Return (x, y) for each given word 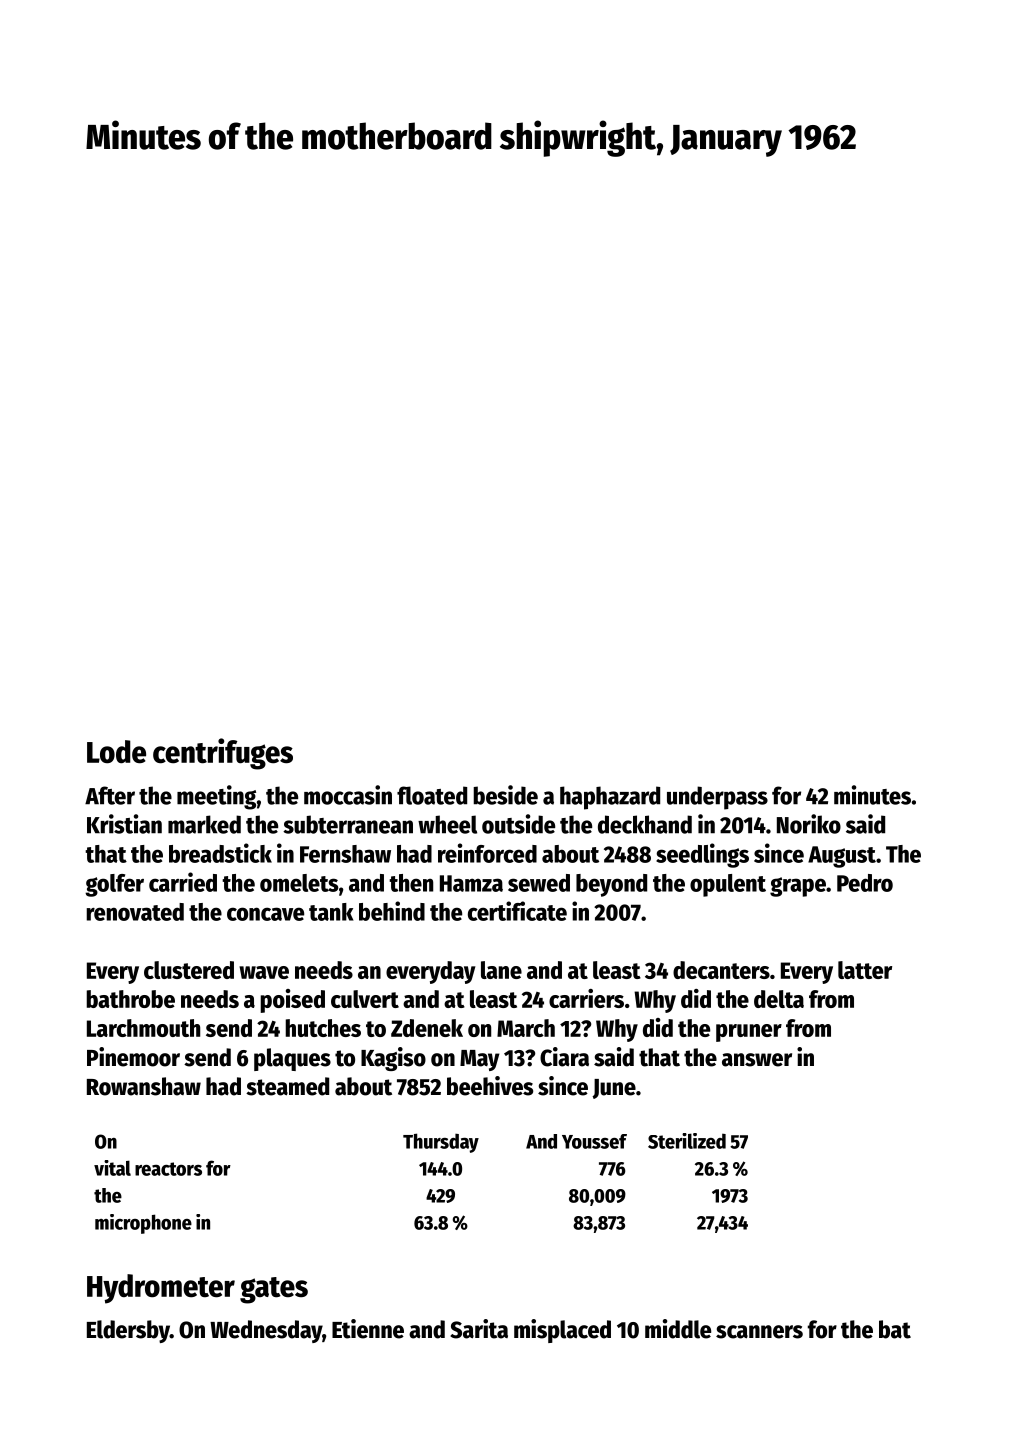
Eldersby (128, 1331)
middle (678, 1329)
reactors (168, 1169)
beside (505, 795)
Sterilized (687, 1141)
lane (501, 970)
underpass (717, 798)
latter (865, 970)
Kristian (124, 824)
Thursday (441, 1143)
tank (331, 912)
